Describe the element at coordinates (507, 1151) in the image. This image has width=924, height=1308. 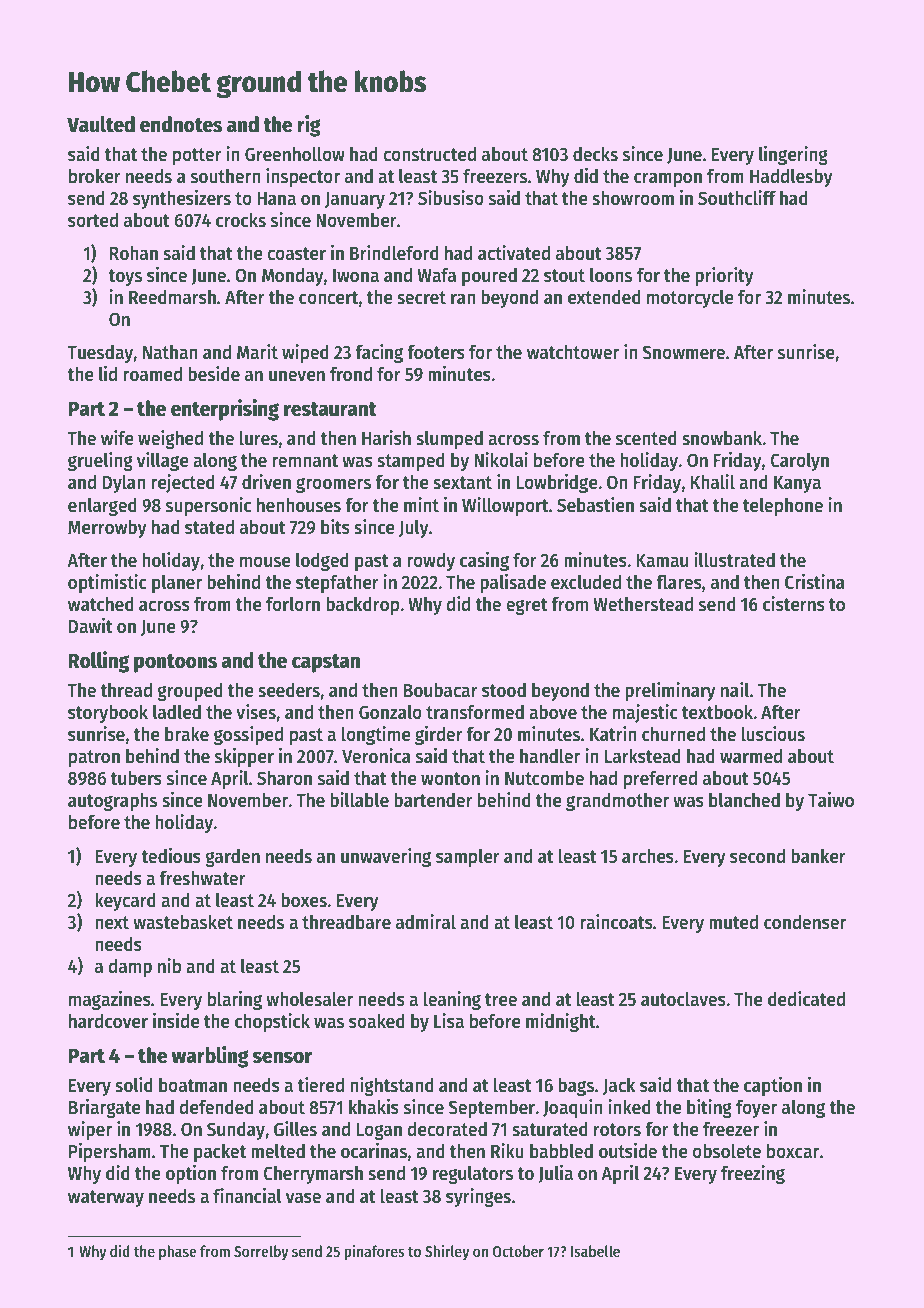
I see `Riku` at that location.
